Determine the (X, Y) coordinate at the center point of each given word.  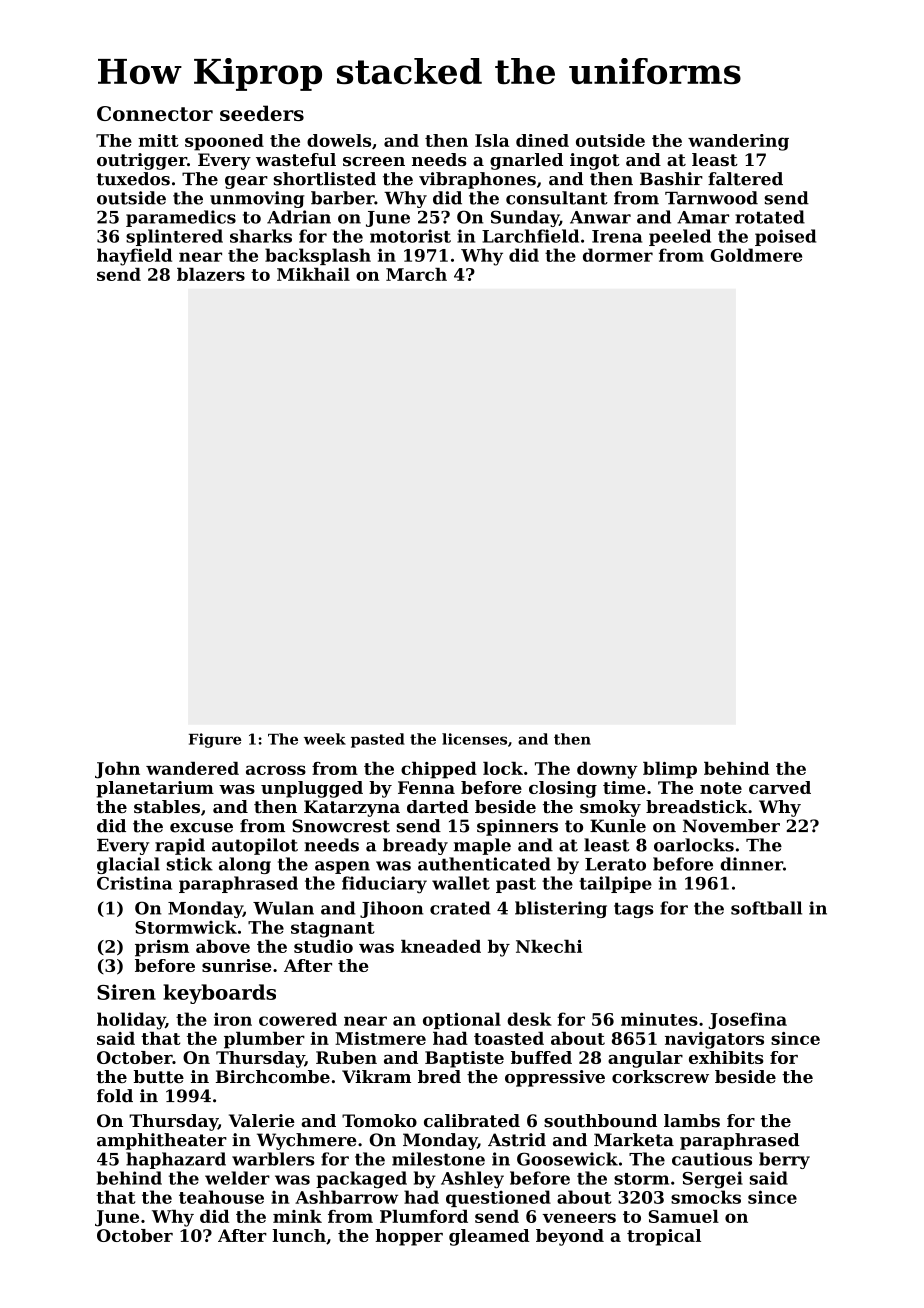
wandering (738, 142)
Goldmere (756, 255)
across (276, 770)
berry (784, 1160)
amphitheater (162, 1141)
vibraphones (477, 180)
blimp (670, 770)
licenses (474, 739)
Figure (215, 740)
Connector (155, 113)
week (325, 739)
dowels (339, 140)
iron (233, 1019)
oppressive (555, 1078)
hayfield (134, 257)
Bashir (671, 179)
